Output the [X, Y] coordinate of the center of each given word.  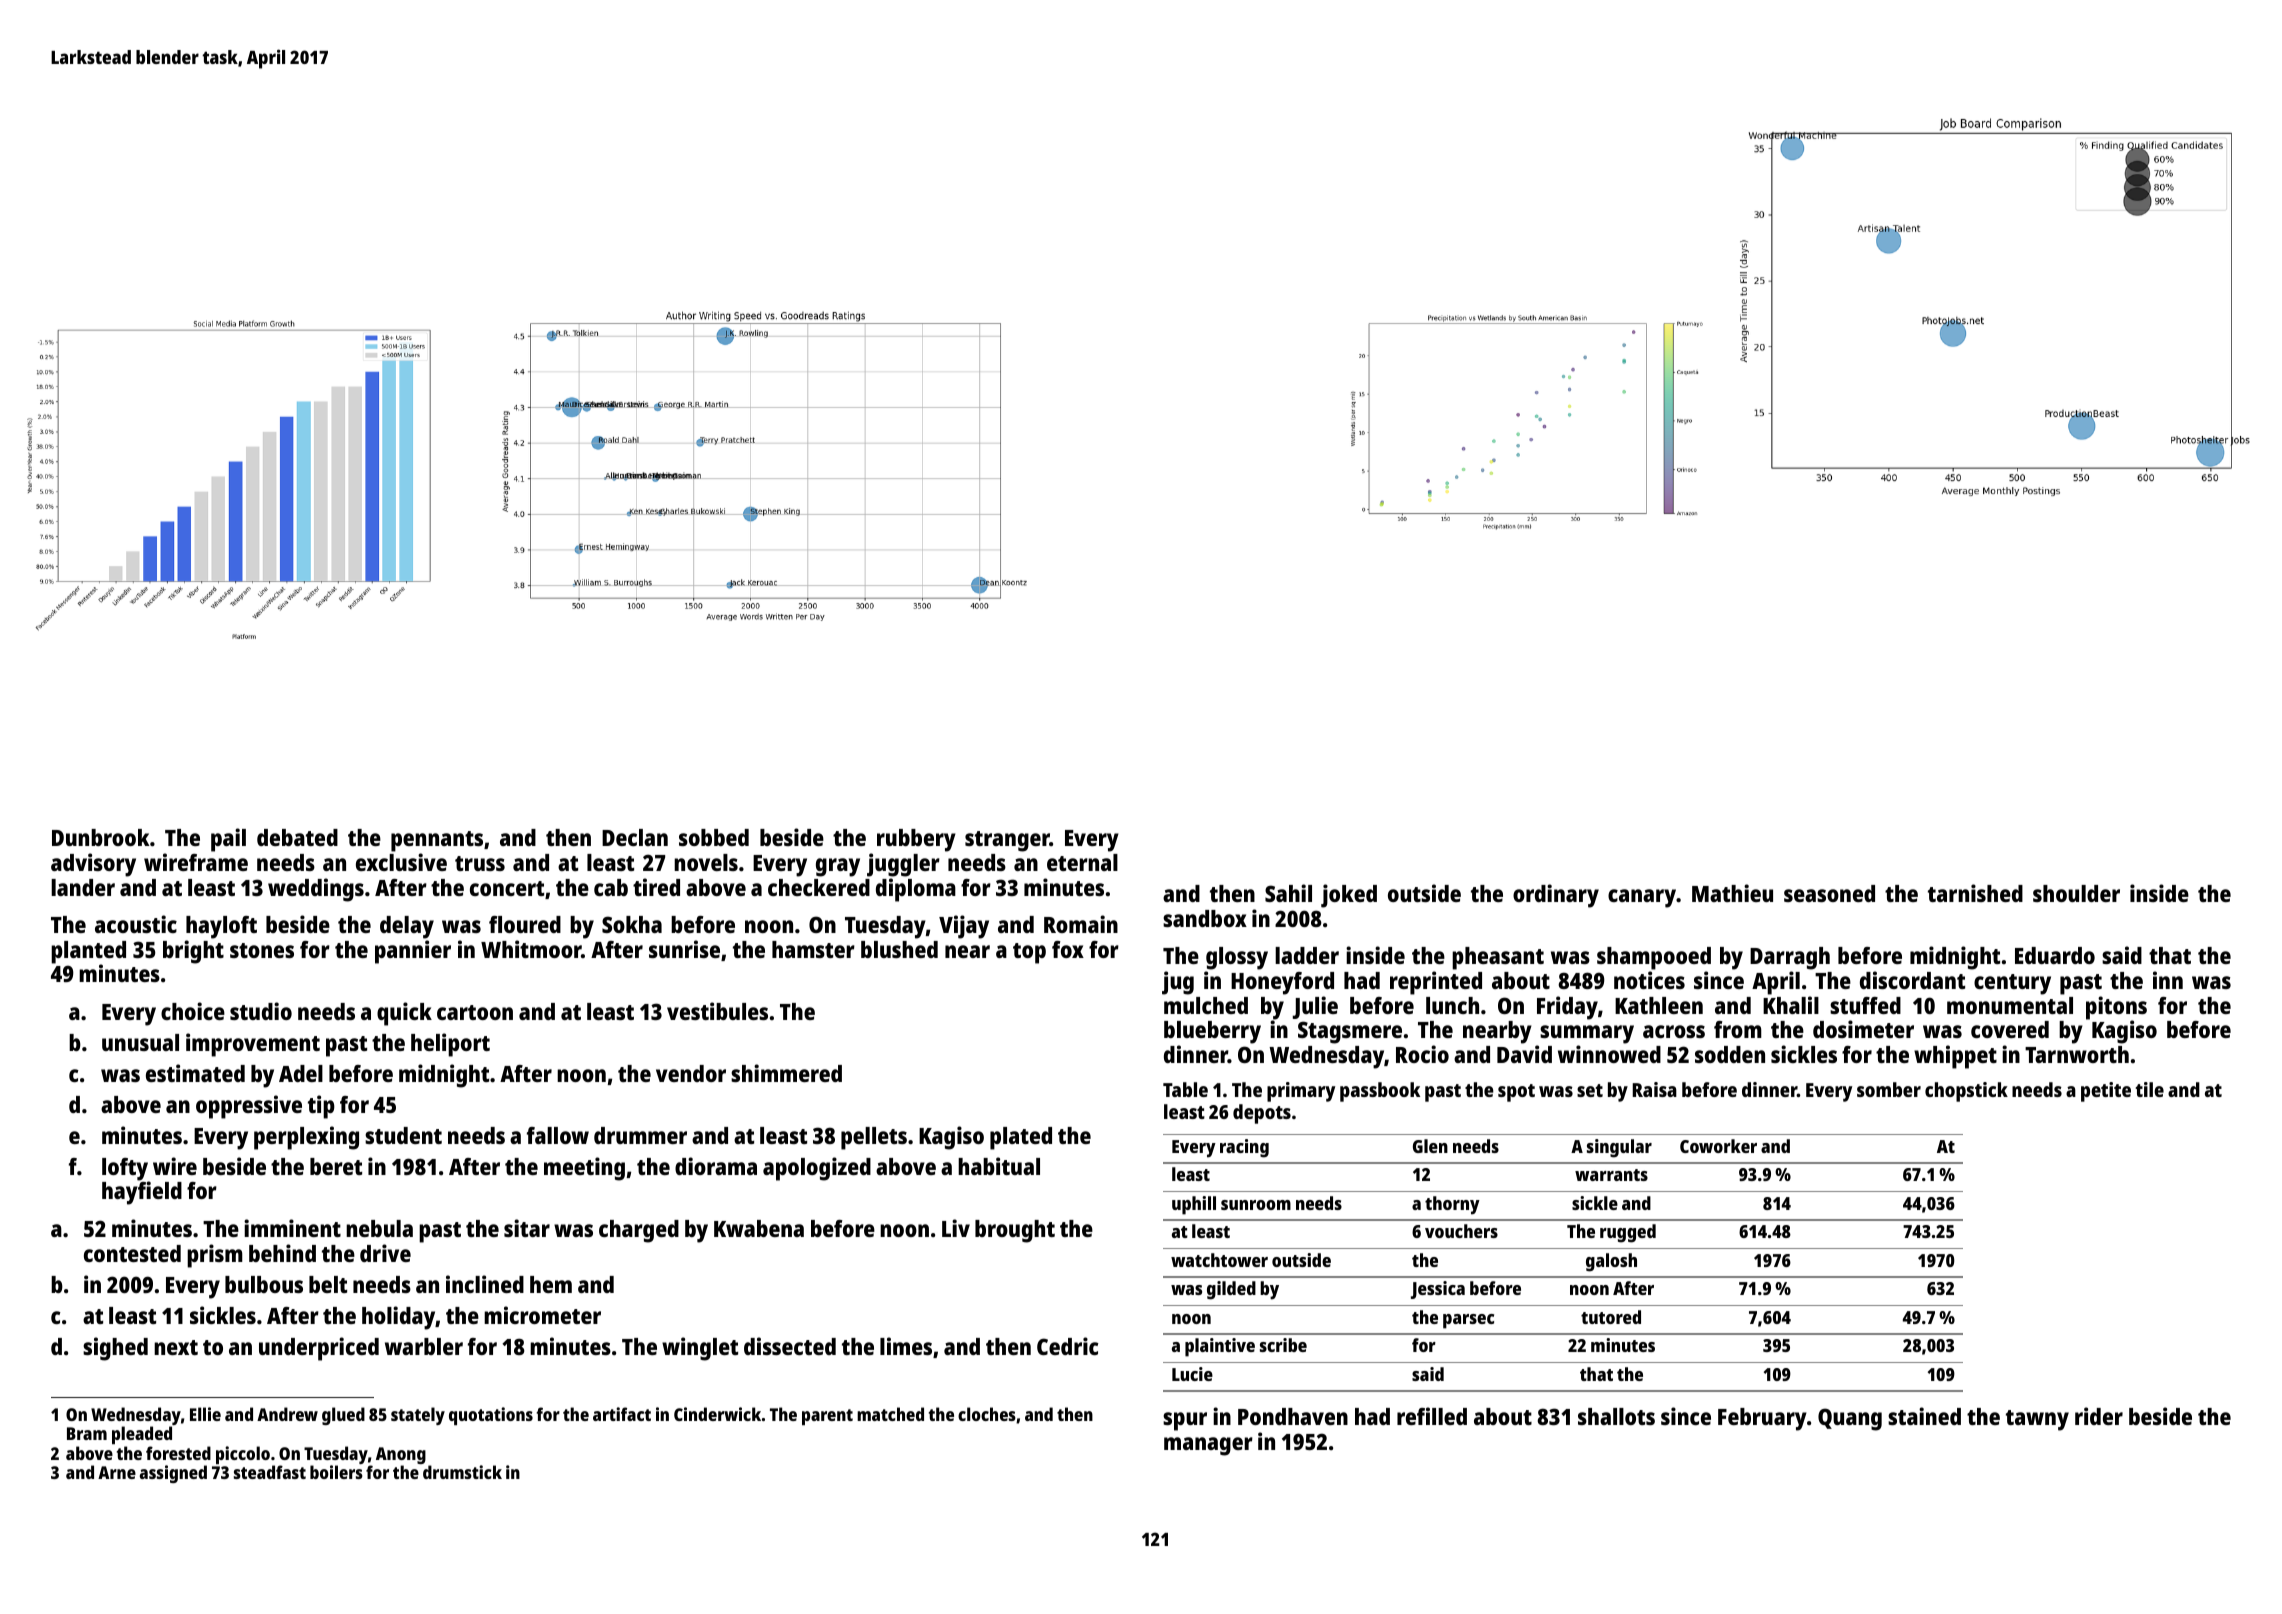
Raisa [1654, 1089]
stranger [1007, 841]
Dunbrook [100, 837]
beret [336, 1166]
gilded [1231, 1290]
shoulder [2076, 893]
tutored [1611, 1317]
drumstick [462, 1472]
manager [1208, 1446]
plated [1021, 1138]
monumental [2010, 1005]
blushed [899, 949]
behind [282, 1253]
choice [193, 1011]
